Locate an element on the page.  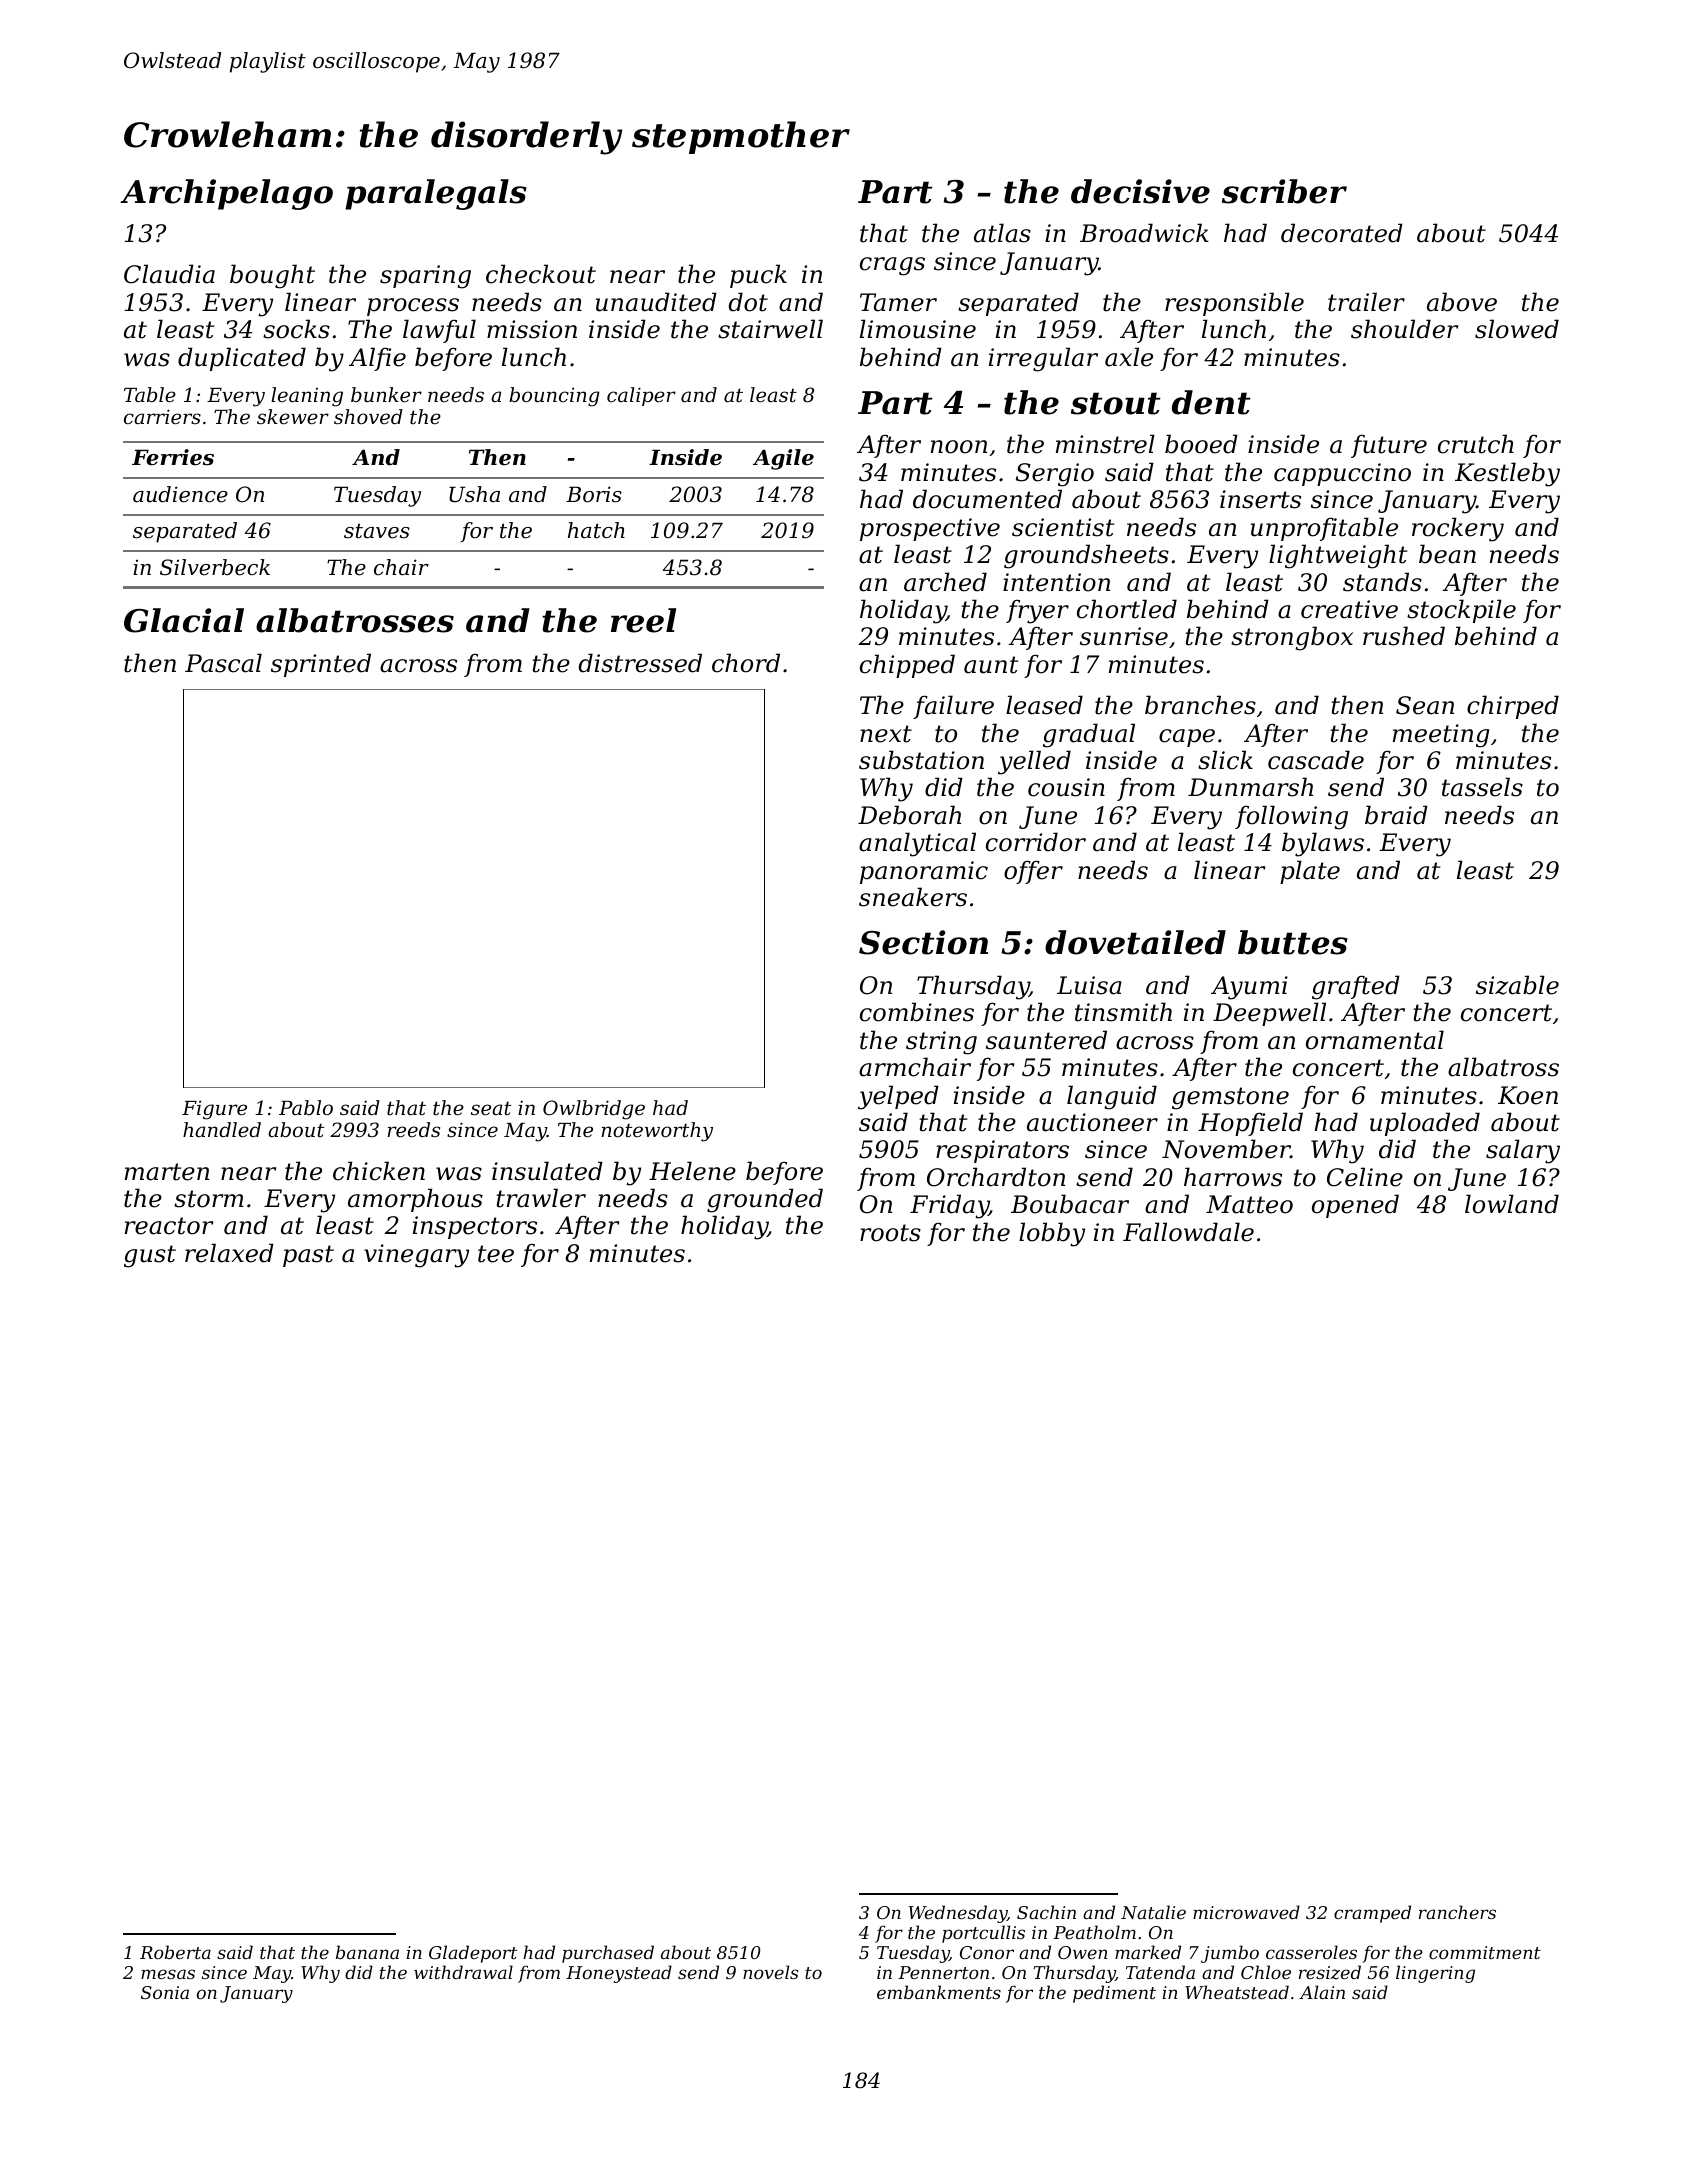
past is located at coordinates (308, 1256).
